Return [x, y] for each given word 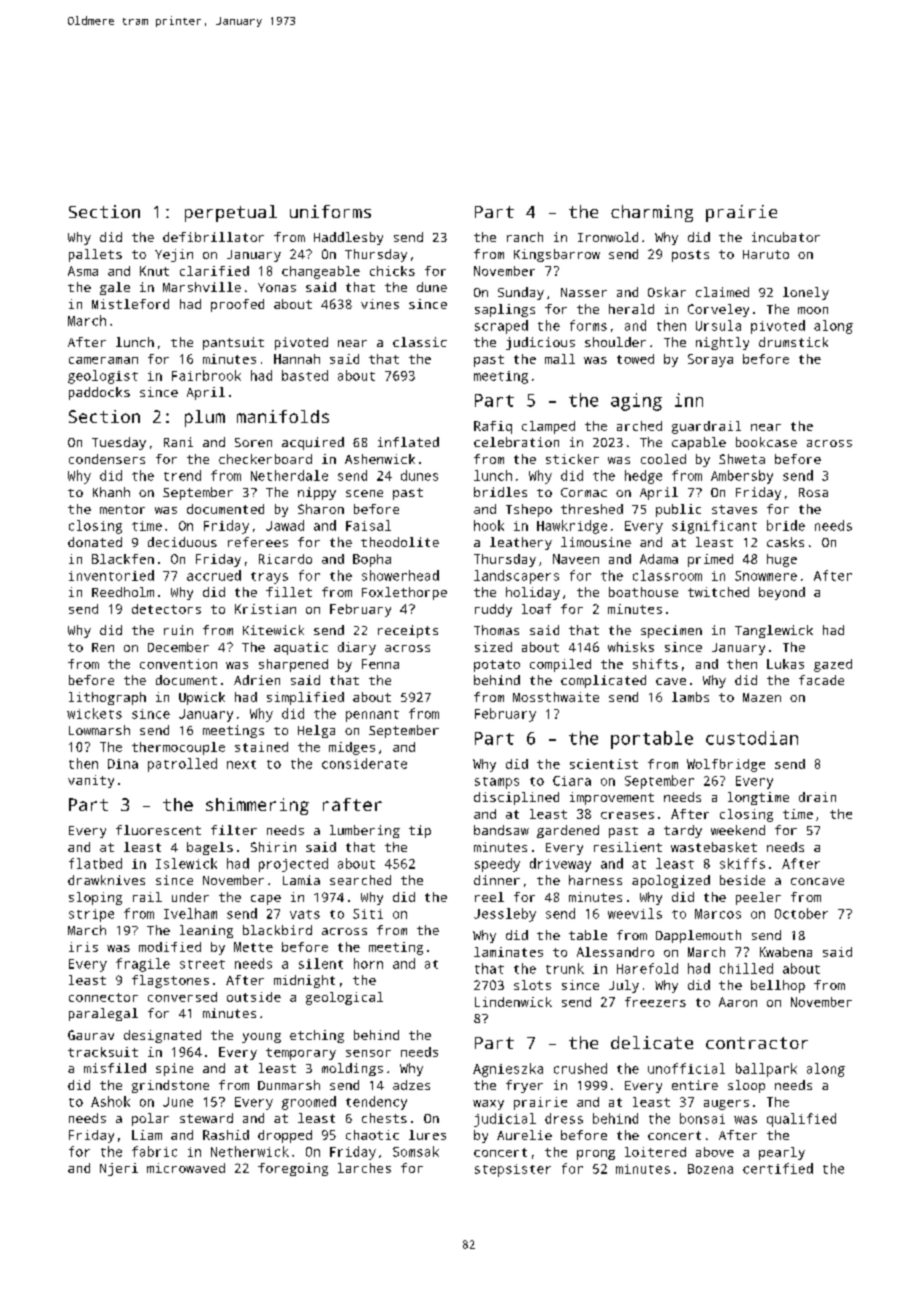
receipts [408, 631]
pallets [95, 255]
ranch [525, 237]
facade [821, 680]
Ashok [110, 1101]
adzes [411, 1085]
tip [420, 831]
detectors [166, 609]
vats [305, 914]
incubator [786, 237]
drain [817, 797]
